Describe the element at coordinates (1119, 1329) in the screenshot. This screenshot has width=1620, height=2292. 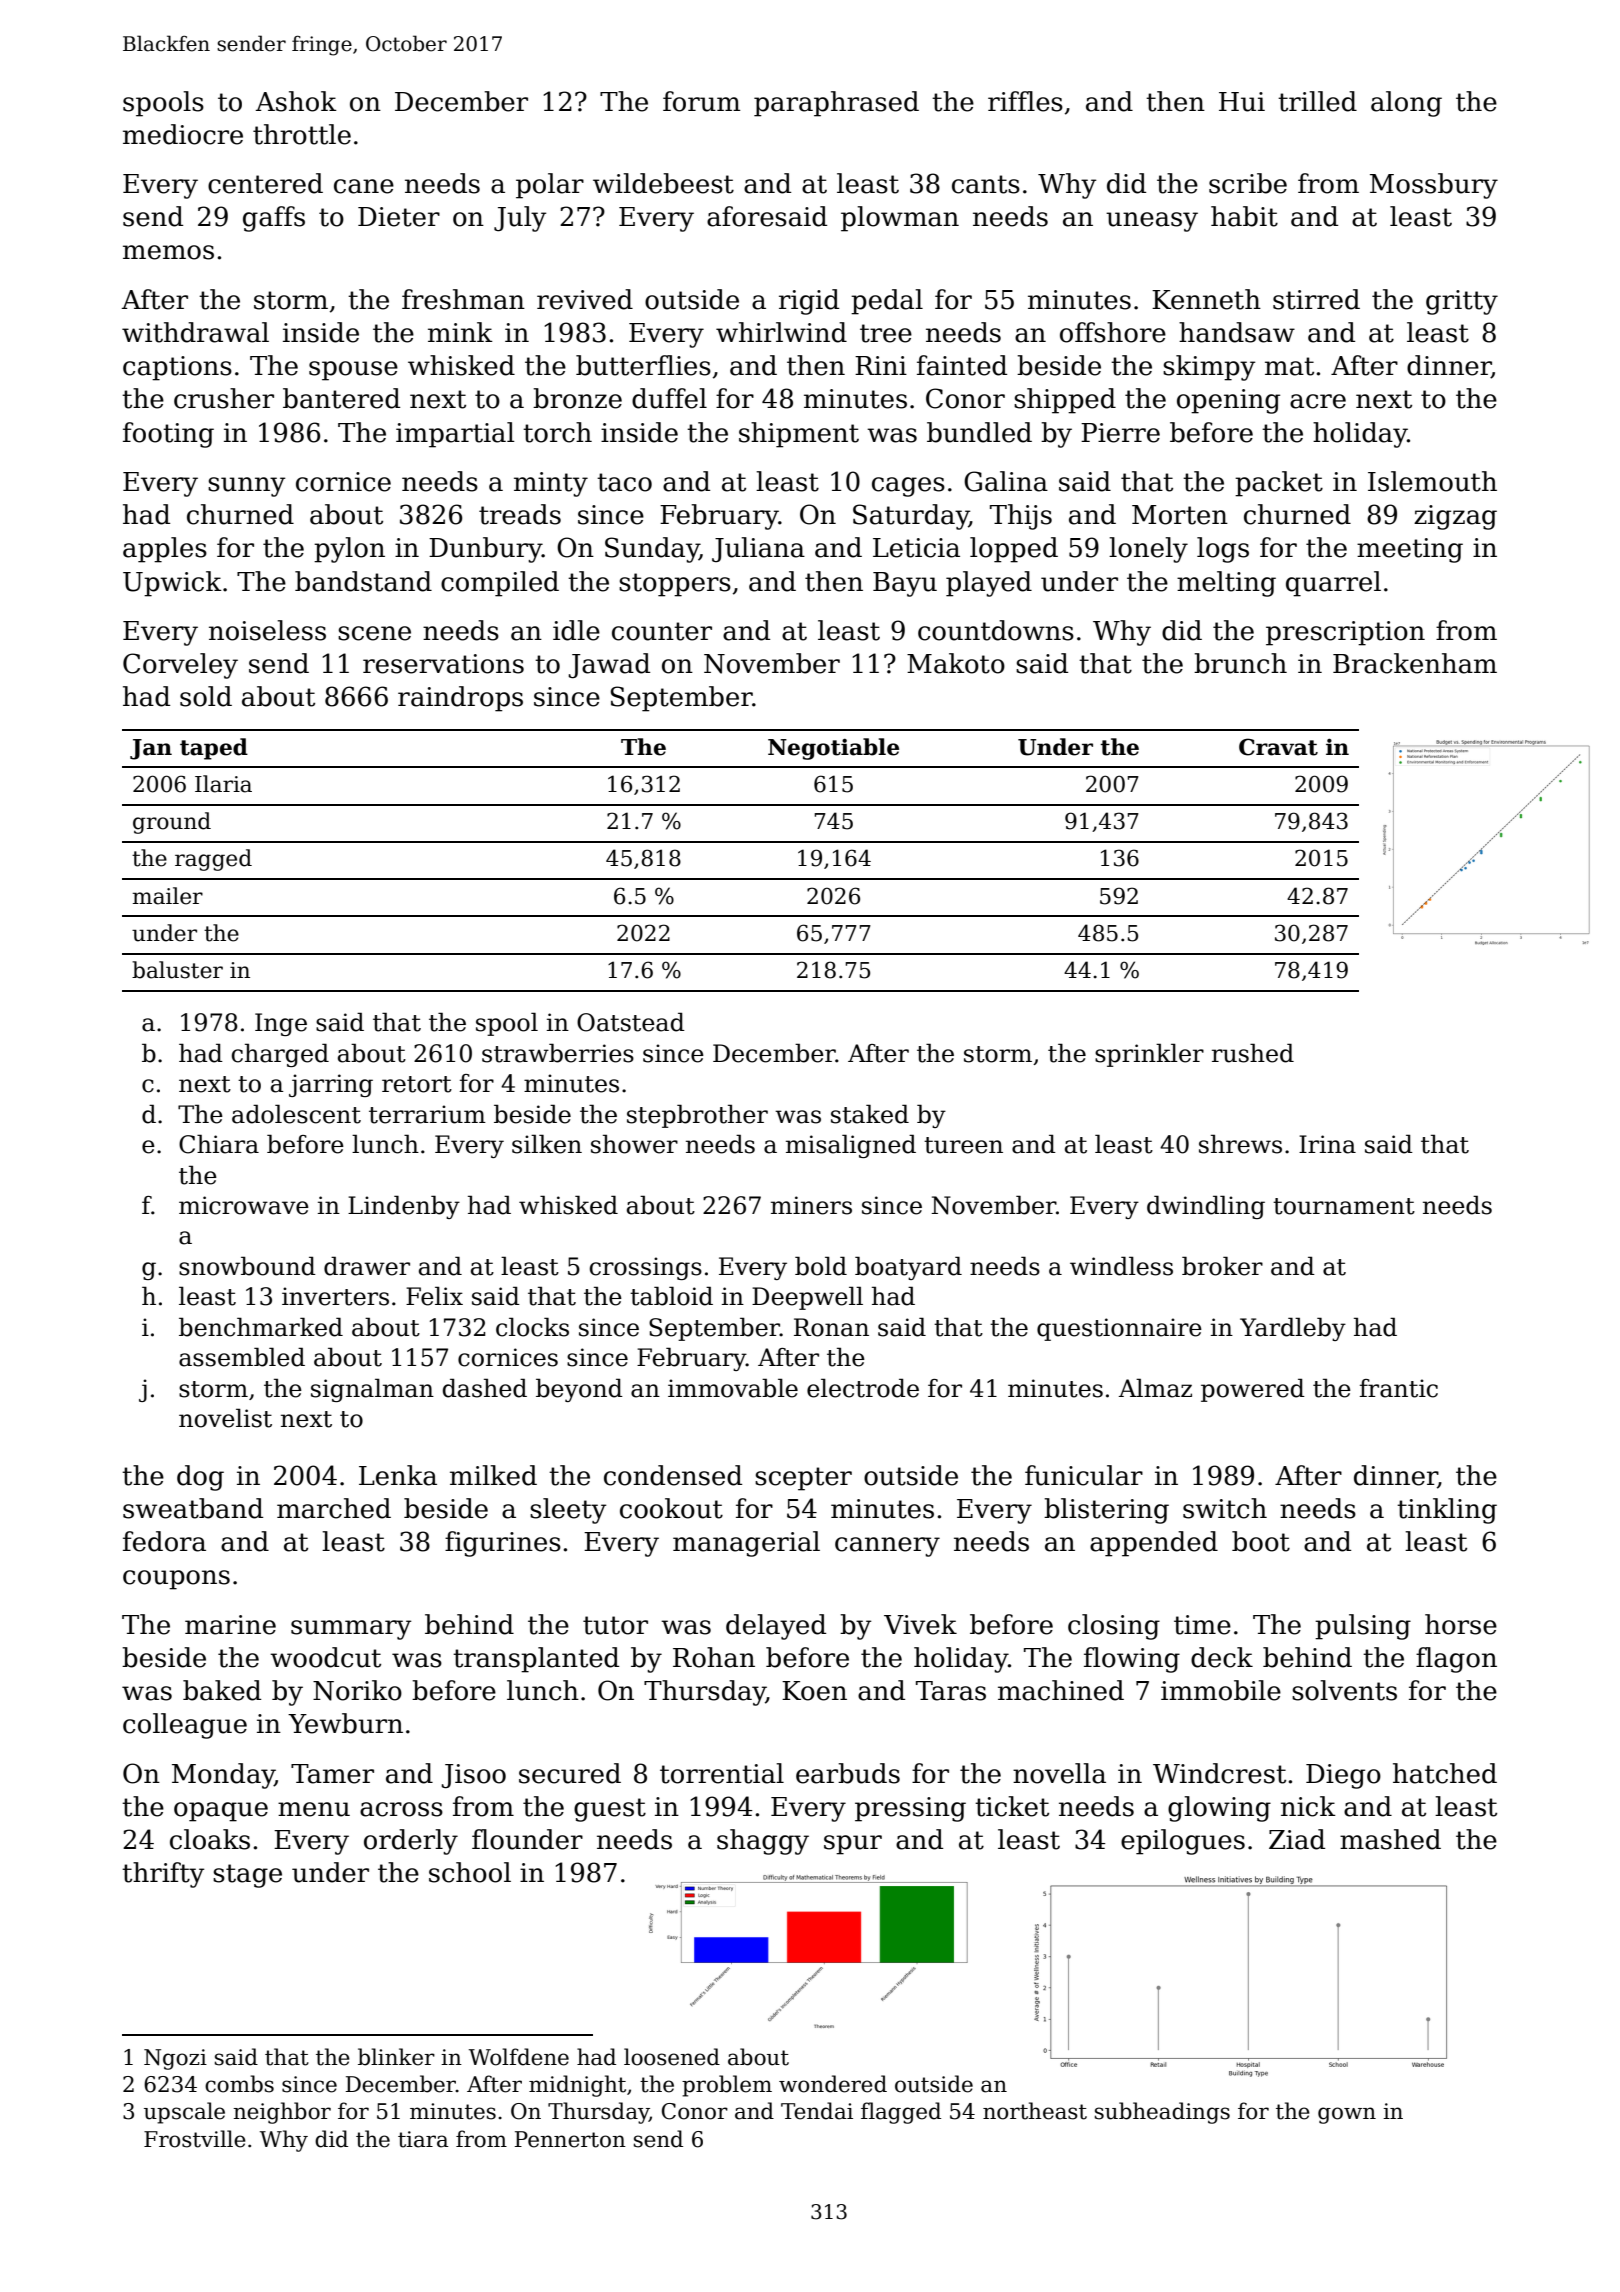
I see `questionnaire` at that location.
